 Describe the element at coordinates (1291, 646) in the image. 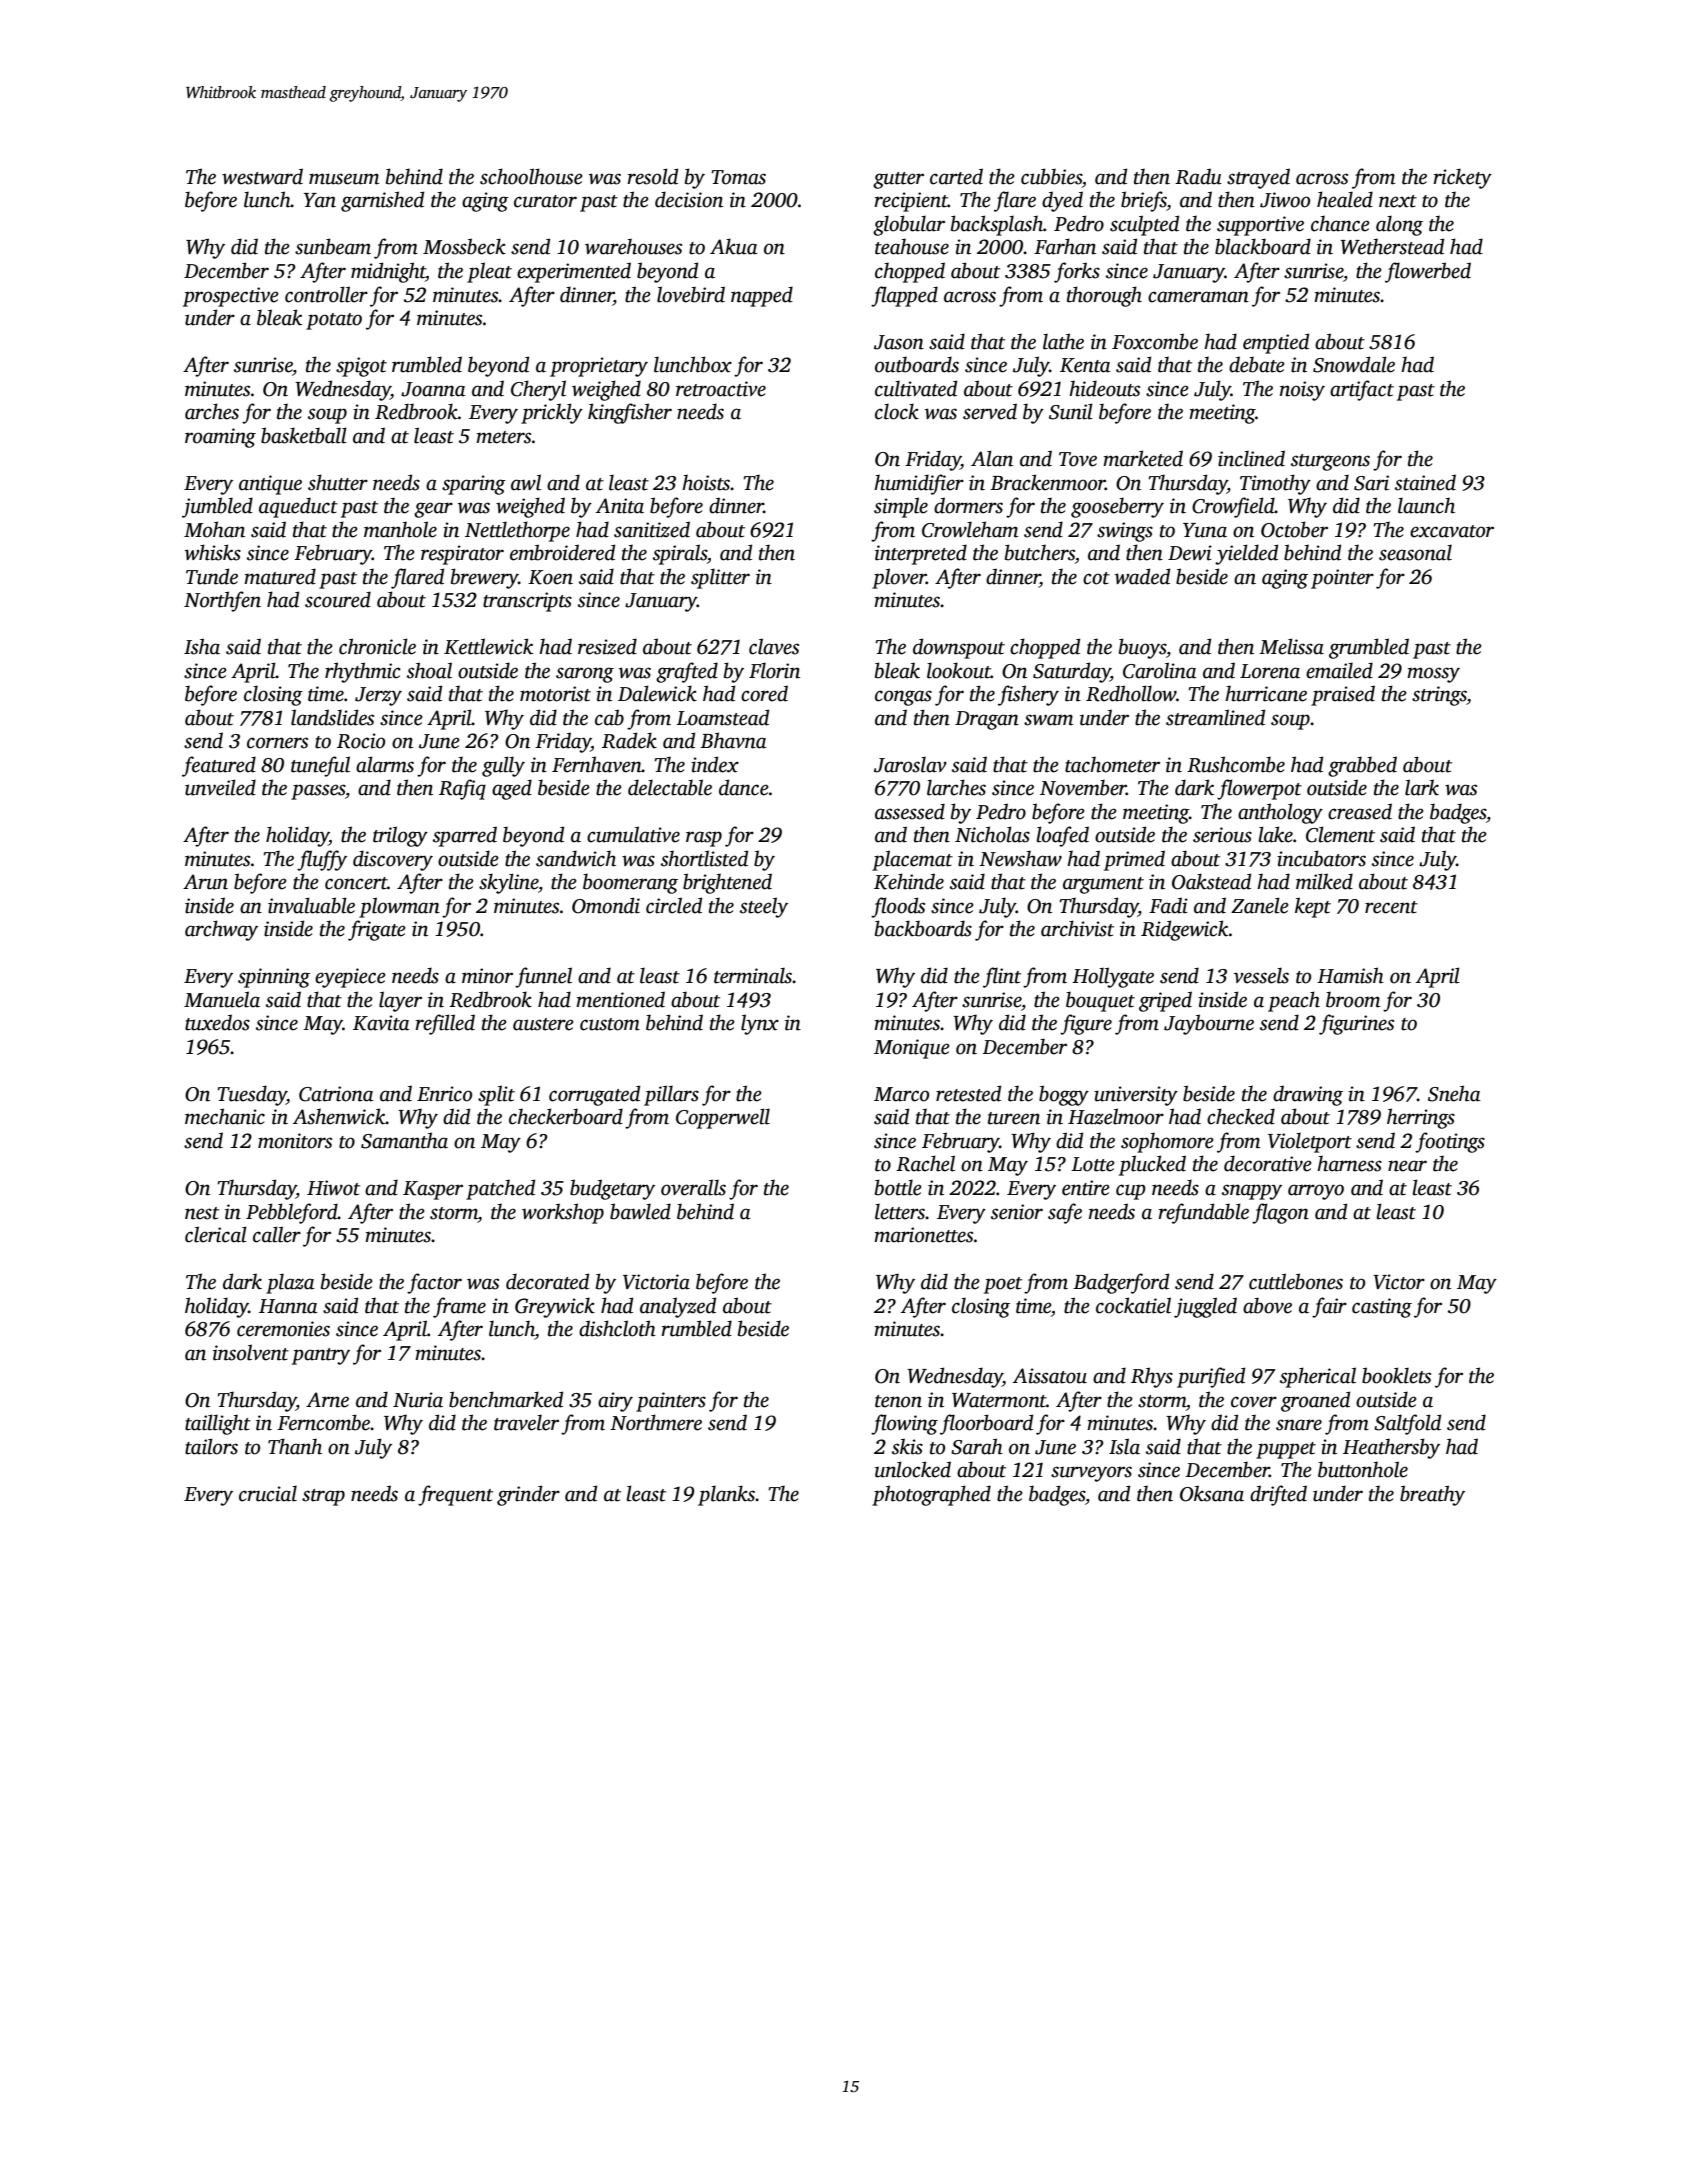

I see `Melissa` at that location.
